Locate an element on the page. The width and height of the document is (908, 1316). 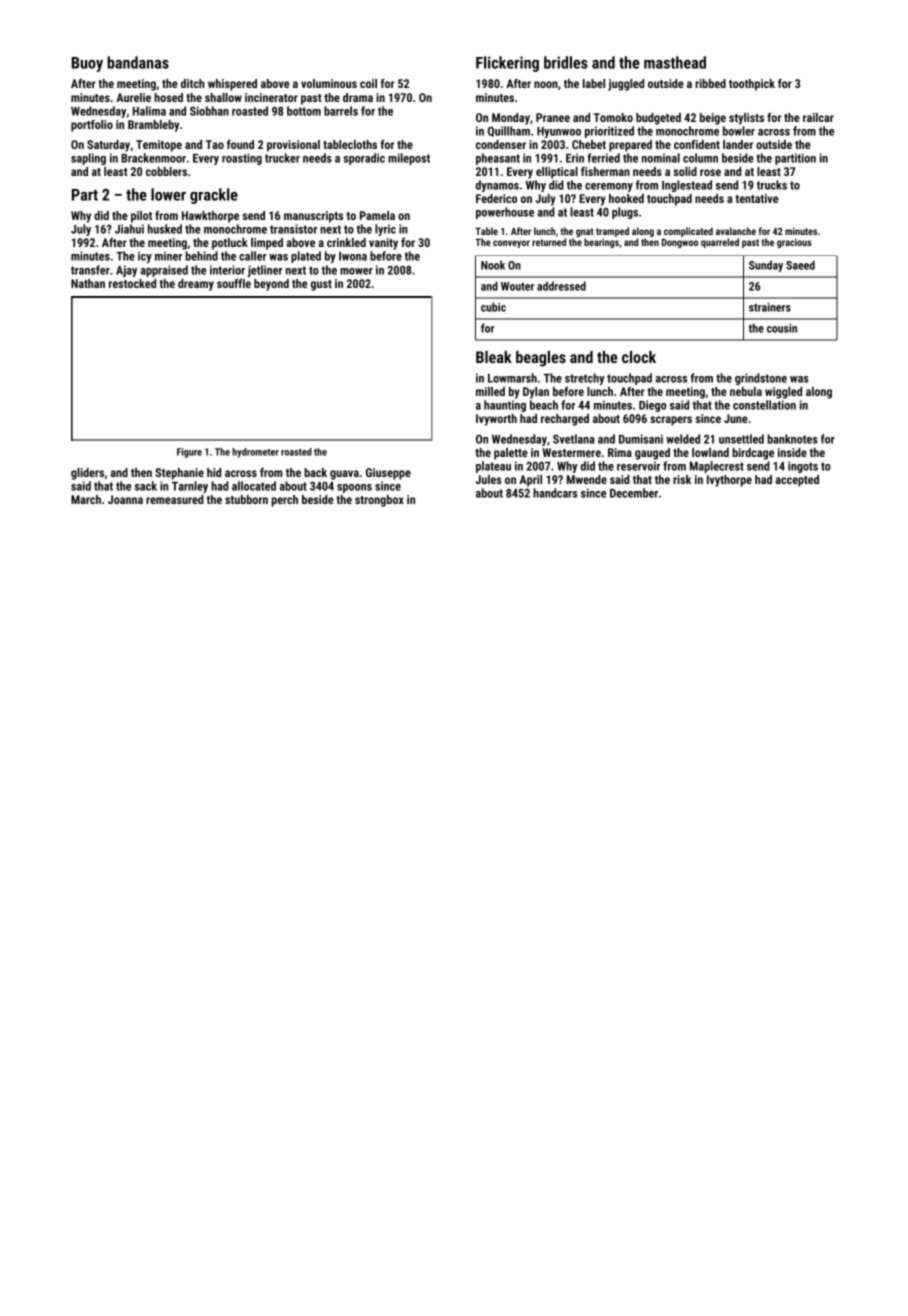
strongbox is located at coordinates (379, 501).
